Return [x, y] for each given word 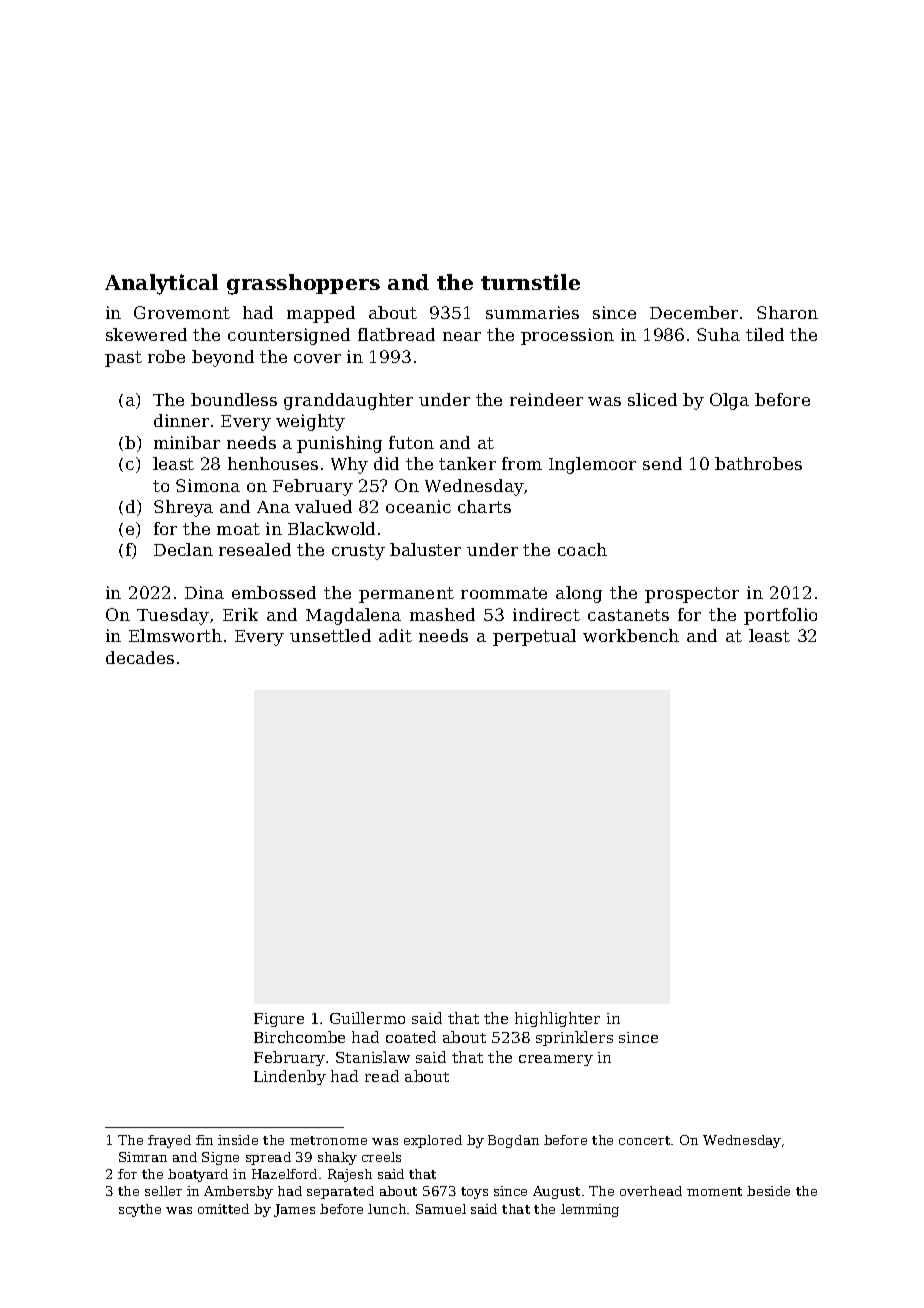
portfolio [780, 616]
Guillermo [367, 1018]
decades [140, 657]
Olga [729, 401]
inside [238, 1140]
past [123, 359]
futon [411, 442]
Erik [240, 614]
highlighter [557, 1019]
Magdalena [353, 616]
